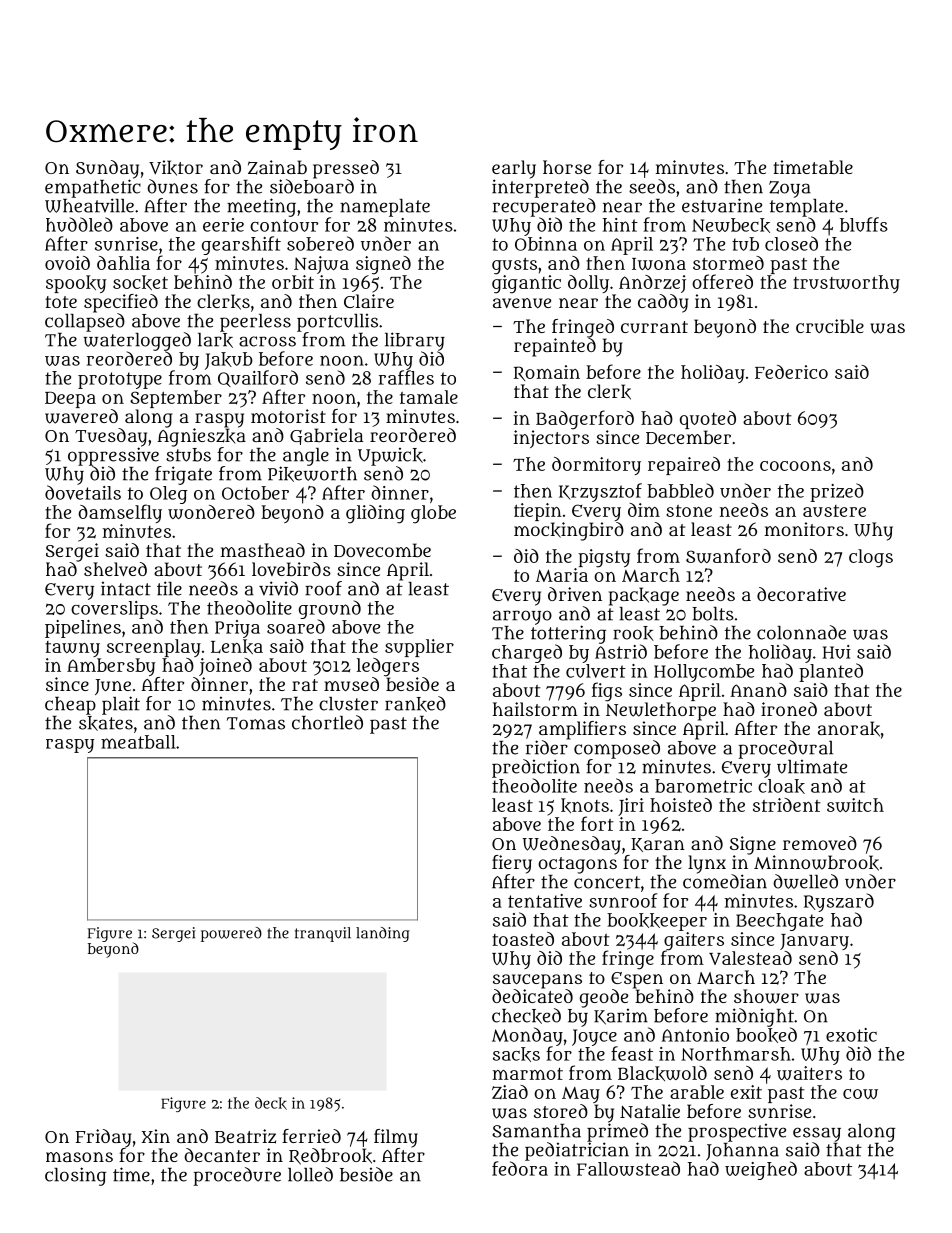 This screenshot has height=1233, width=952. I want to click on Zainab, so click(277, 167).
